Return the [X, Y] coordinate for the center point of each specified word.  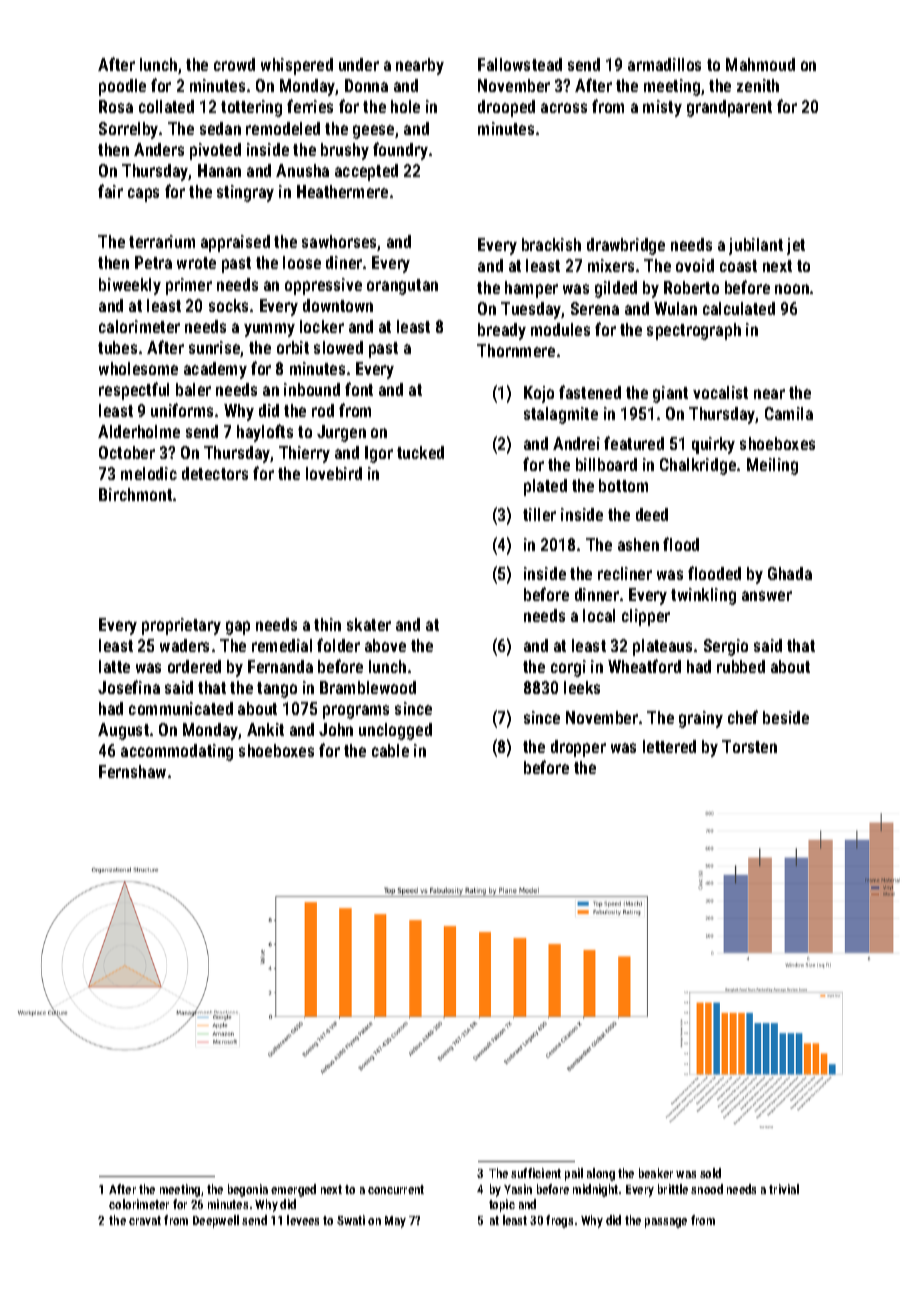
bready [502, 331]
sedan [220, 128]
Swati [351, 1220]
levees [303, 1220]
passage [666, 1223]
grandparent [729, 108]
